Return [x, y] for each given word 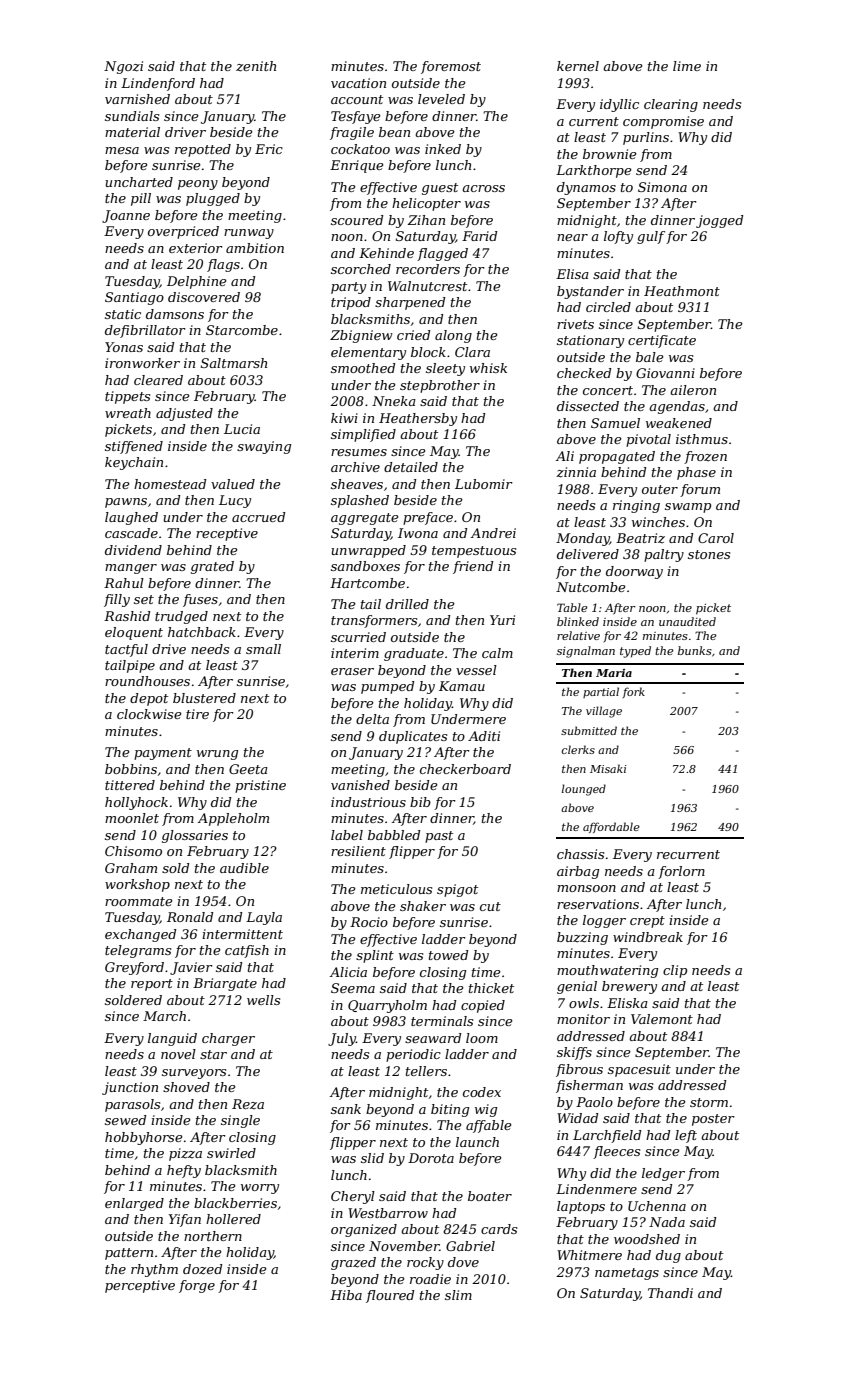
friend [473, 567]
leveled [441, 99]
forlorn [681, 872]
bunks [695, 650]
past [439, 837]
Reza [248, 1104]
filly [117, 600]
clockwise [149, 714]
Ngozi [123, 67]
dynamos [586, 188]
